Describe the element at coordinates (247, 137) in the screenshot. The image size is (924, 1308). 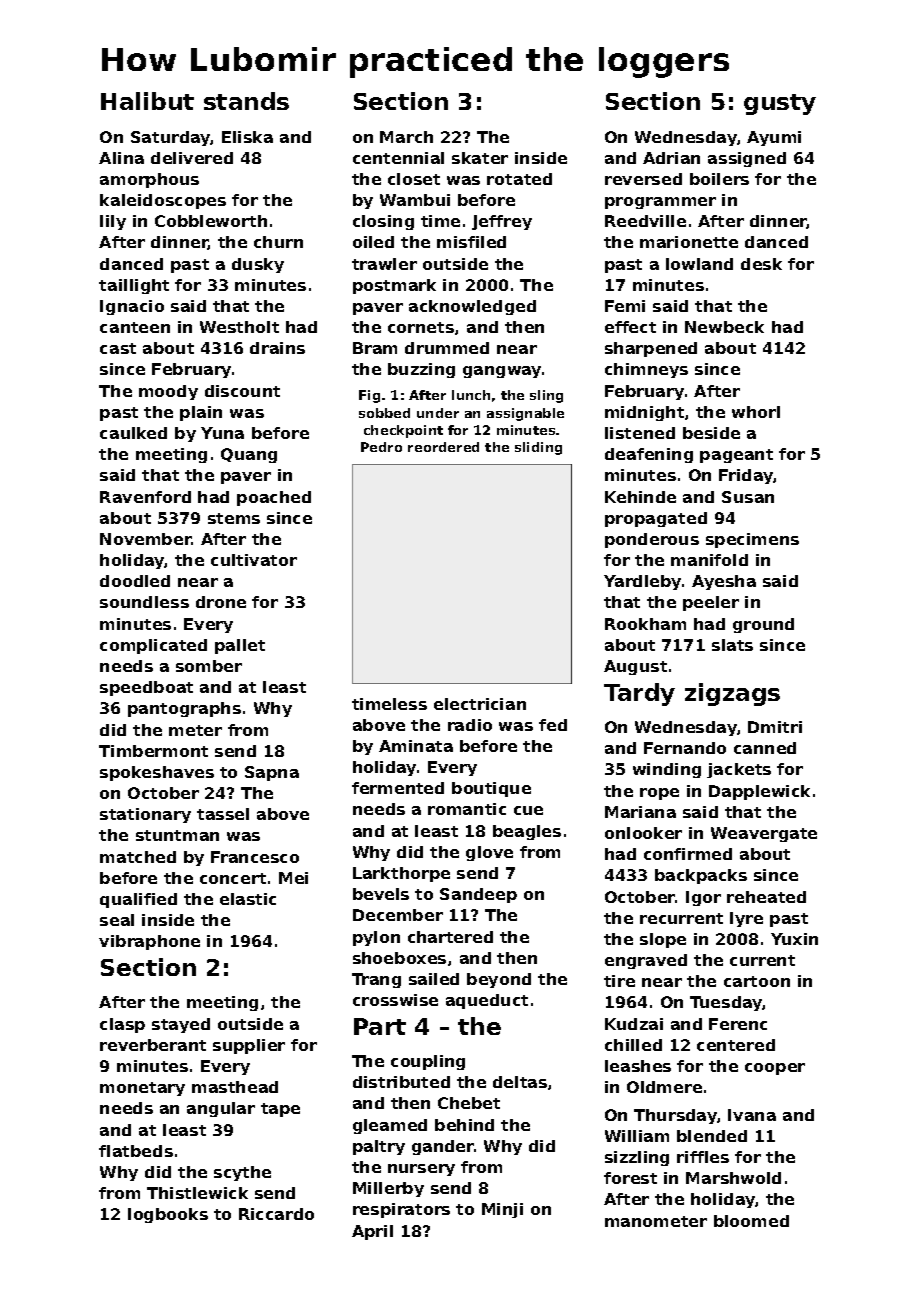
I see `Eliska` at that location.
